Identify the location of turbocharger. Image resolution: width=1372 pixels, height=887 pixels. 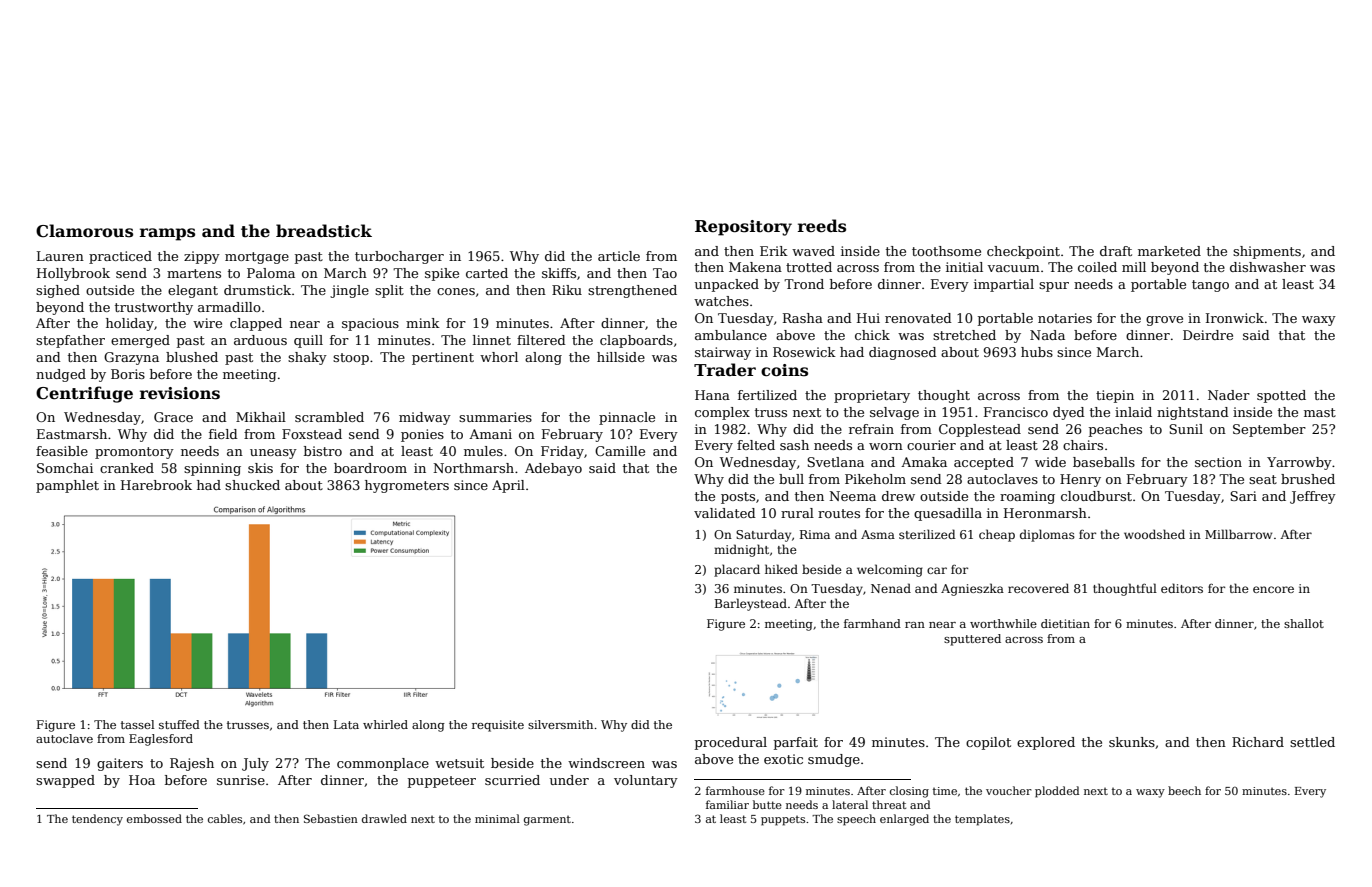
(399, 257).
